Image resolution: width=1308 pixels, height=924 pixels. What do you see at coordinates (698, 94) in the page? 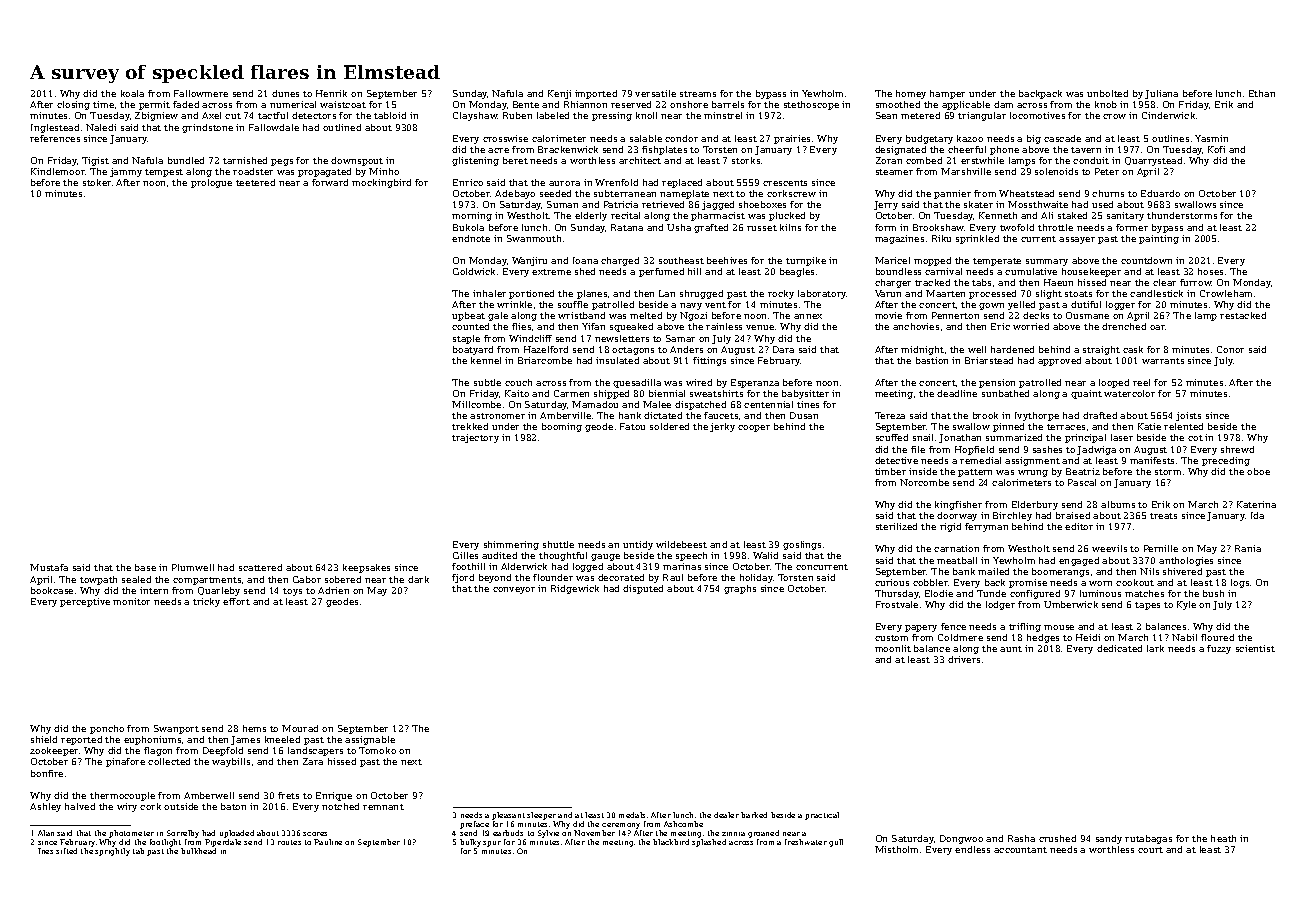
I see `streams` at bounding box center [698, 94].
